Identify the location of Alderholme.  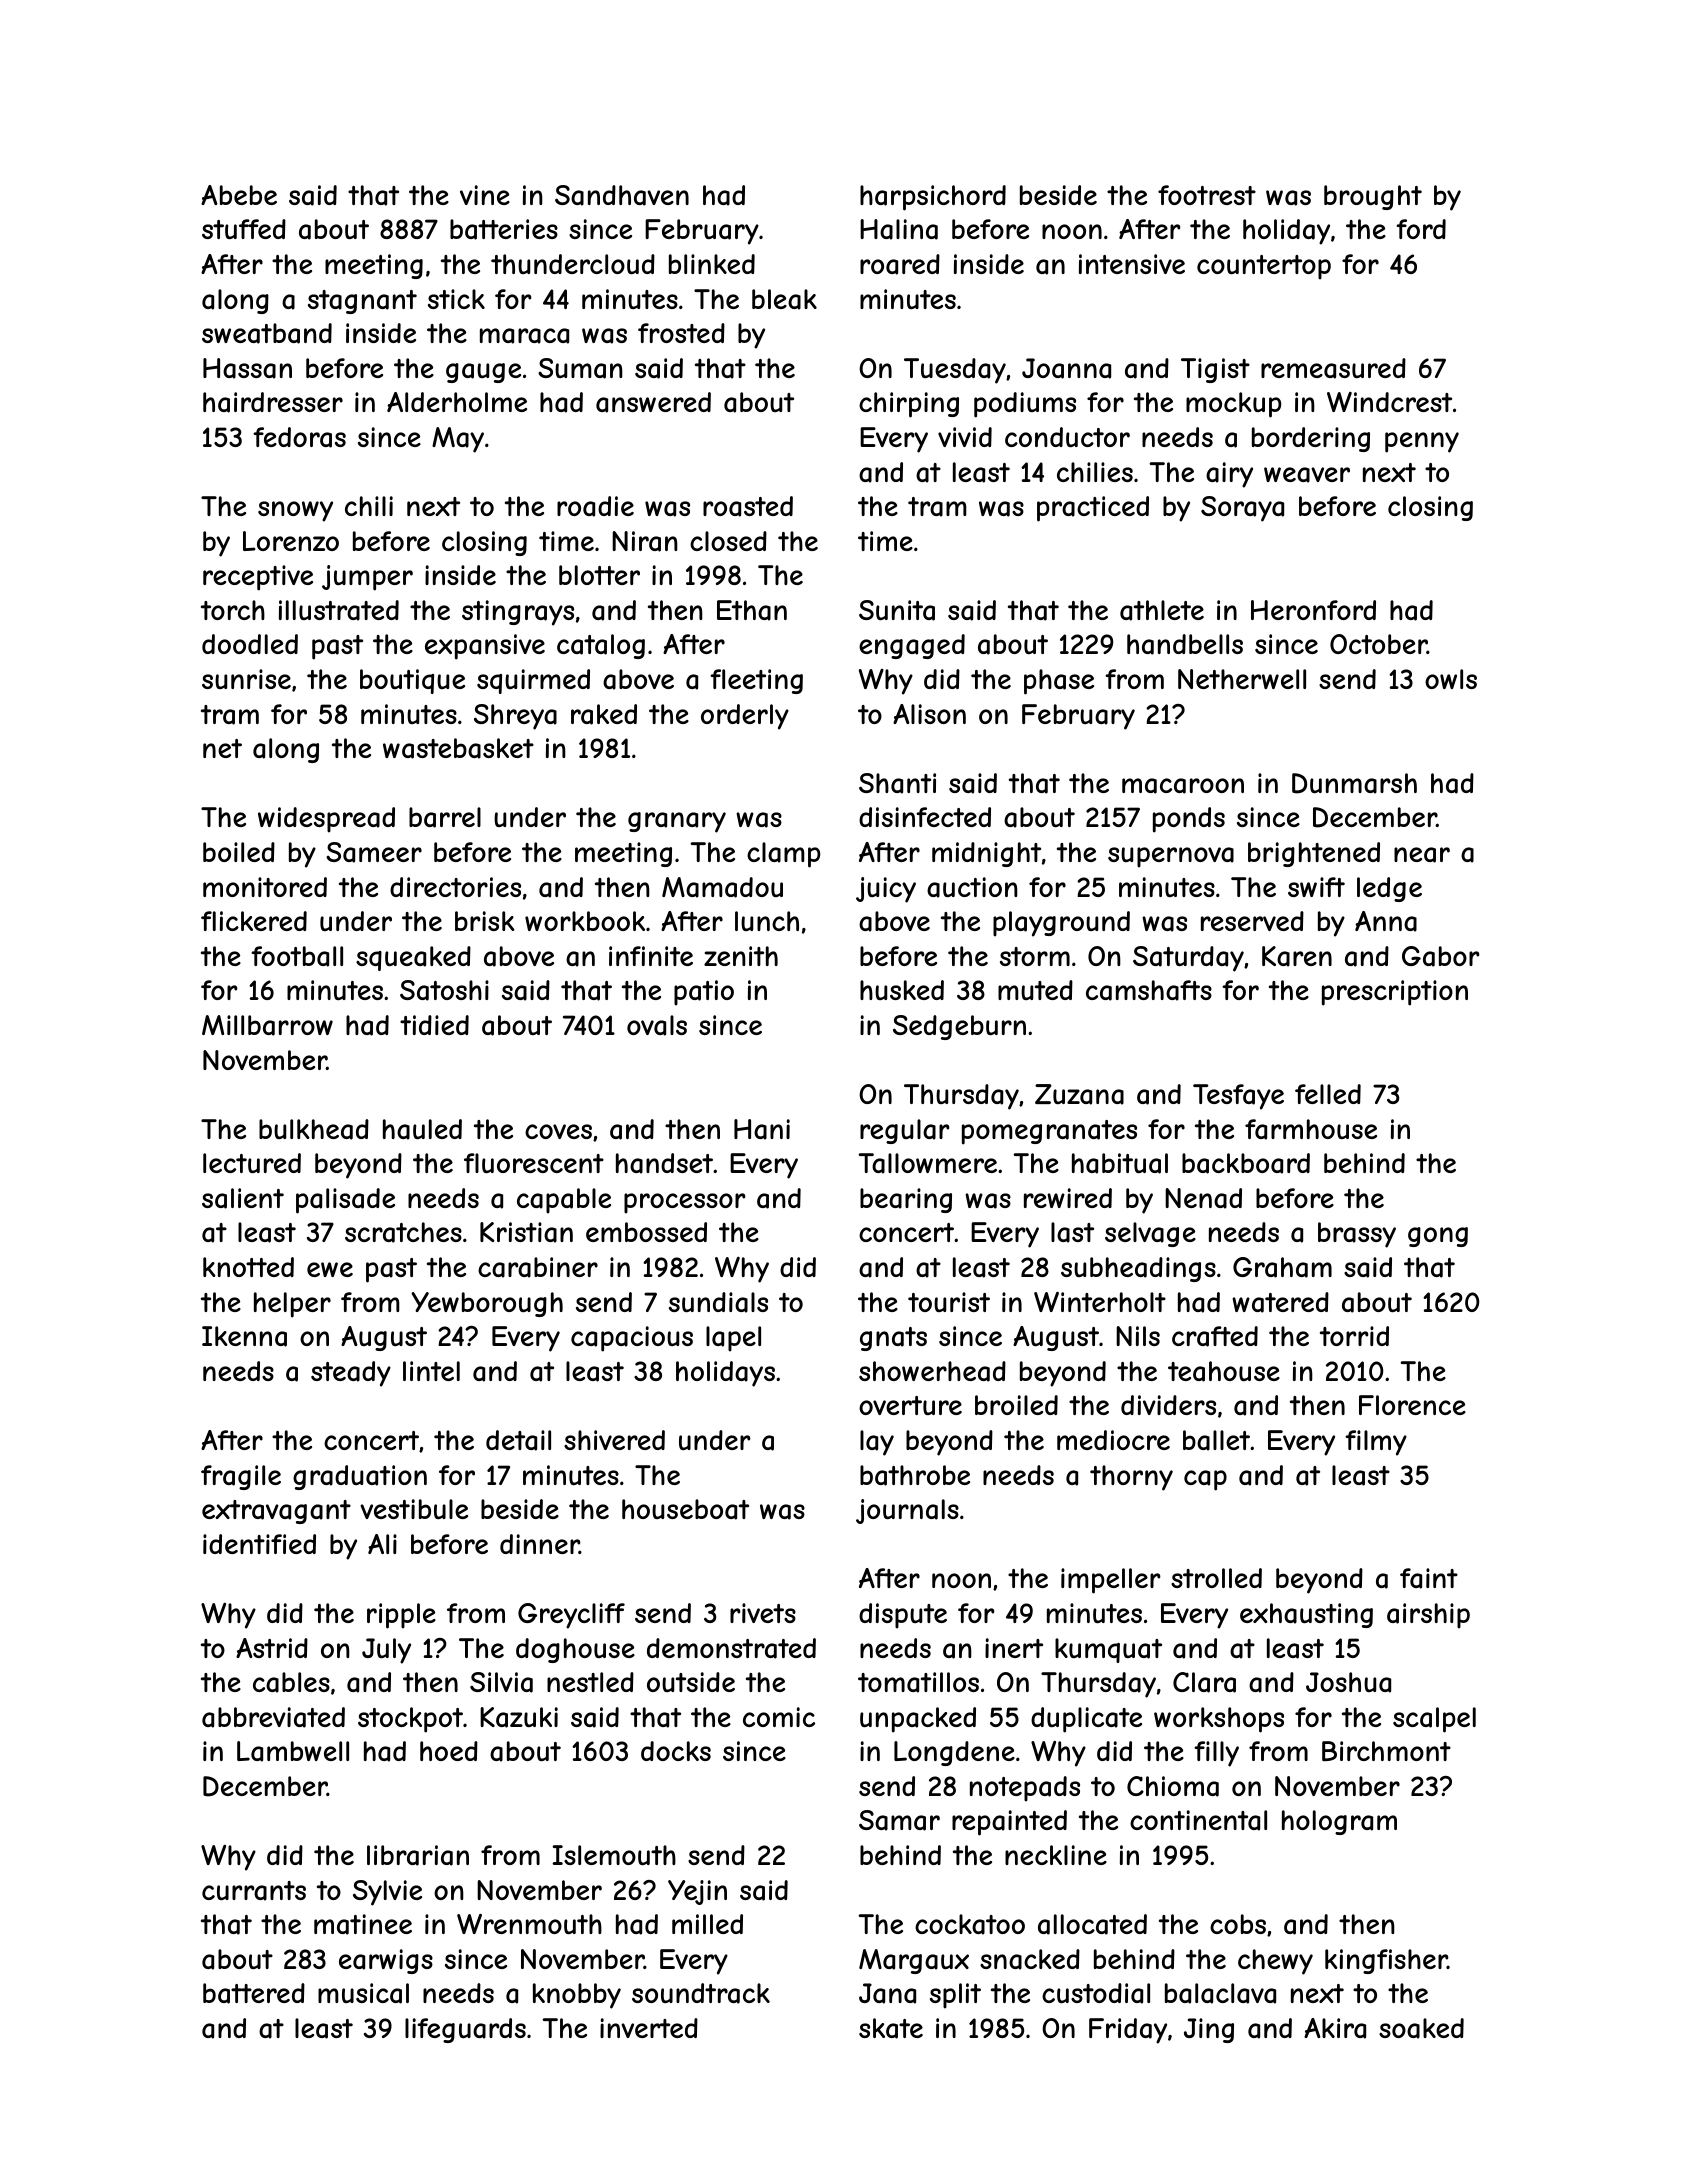
(457, 402).
